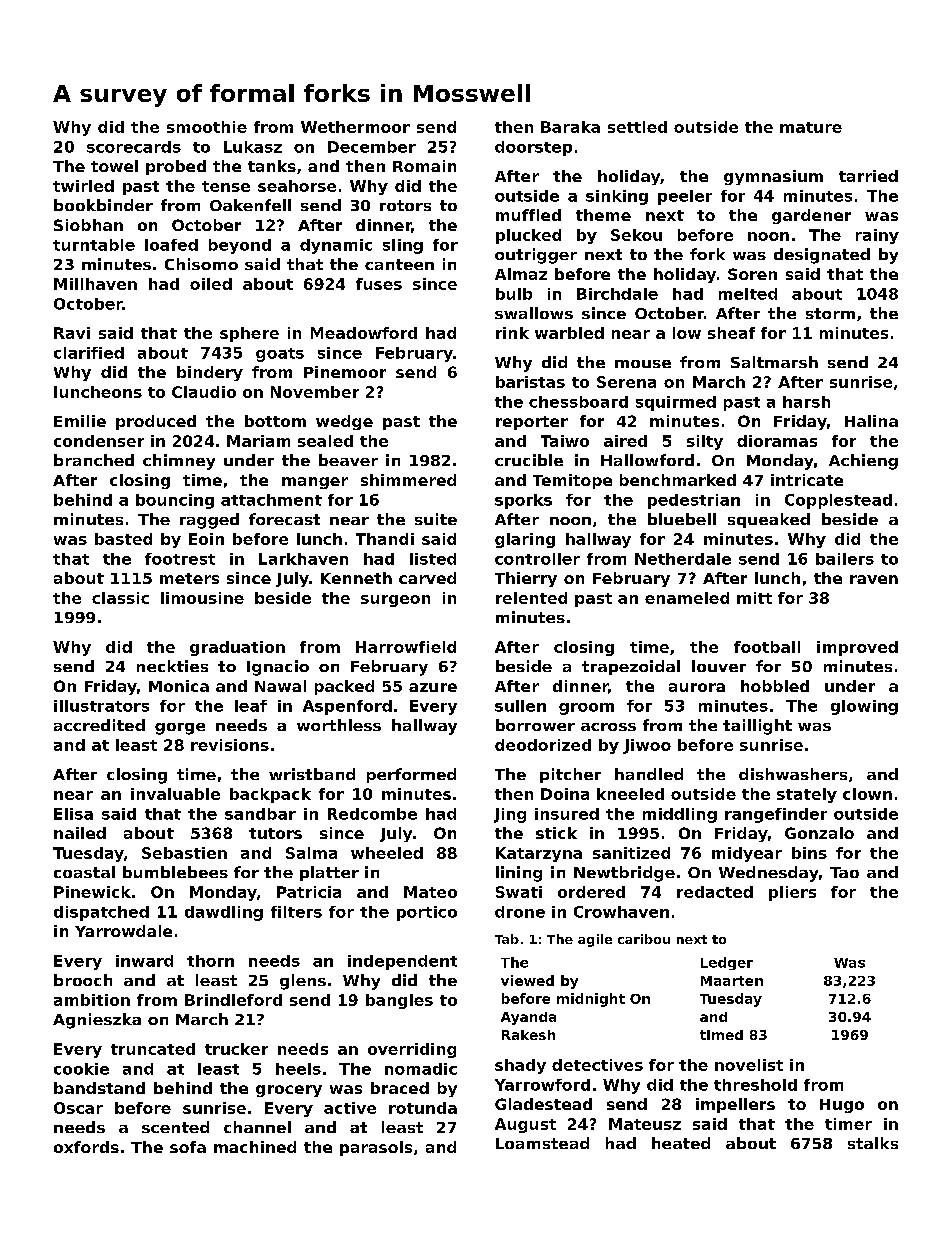 The height and width of the screenshot is (1233, 952). What do you see at coordinates (757, 727) in the screenshot?
I see `taillight` at bounding box center [757, 727].
